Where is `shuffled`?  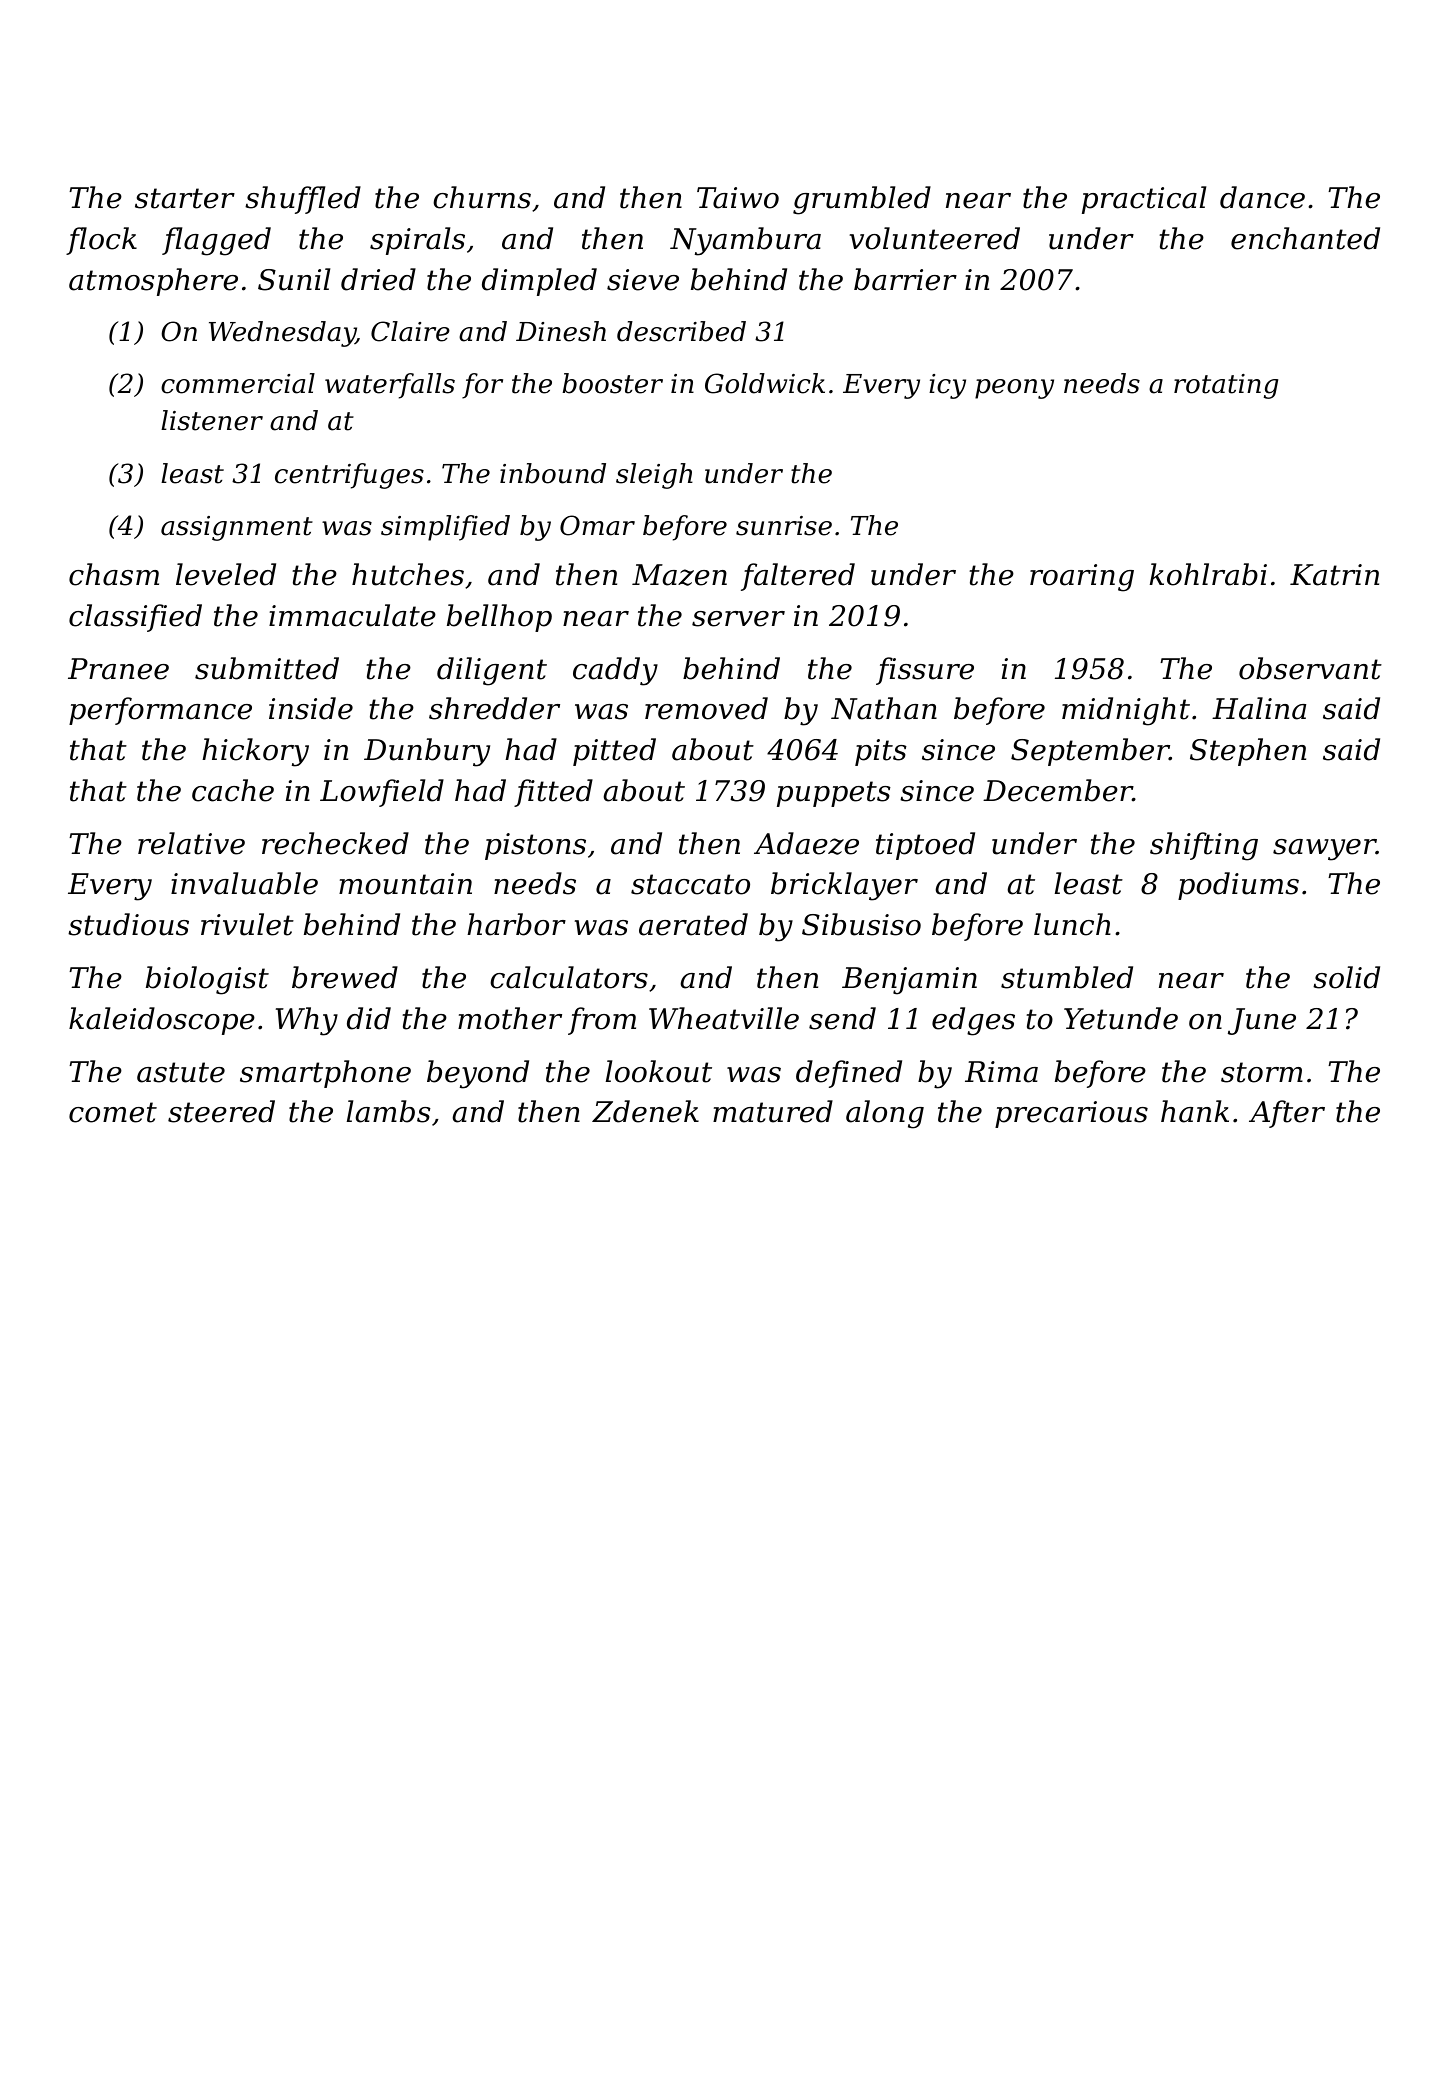 shuffled is located at coordinates (303, 200).
